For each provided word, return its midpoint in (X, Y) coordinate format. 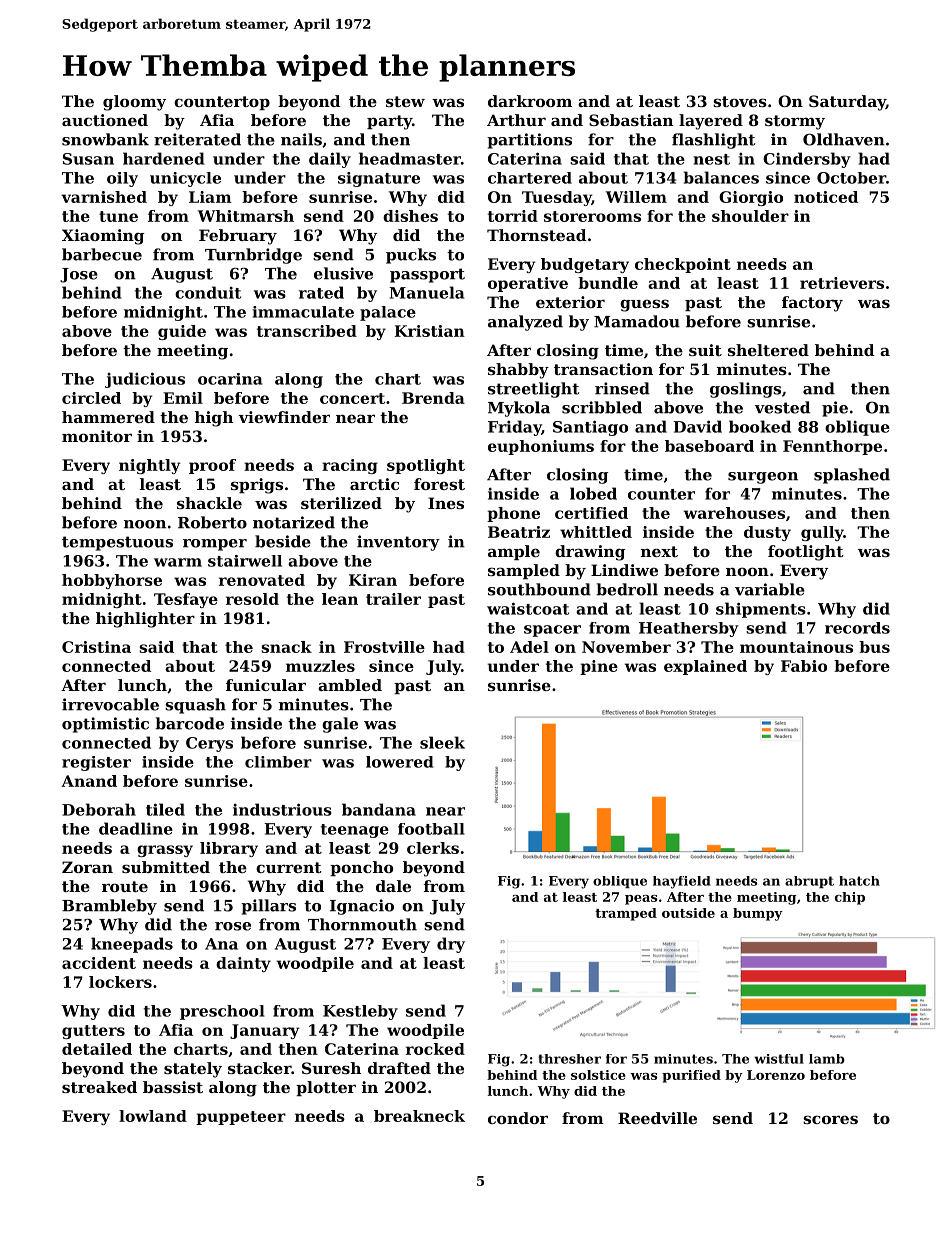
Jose (79, 275)
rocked (435, 1049)
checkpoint (683, 265)
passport (427, 275)
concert (352, 398)
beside (283, 541)
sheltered (768, 350)
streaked (99, 1087)
